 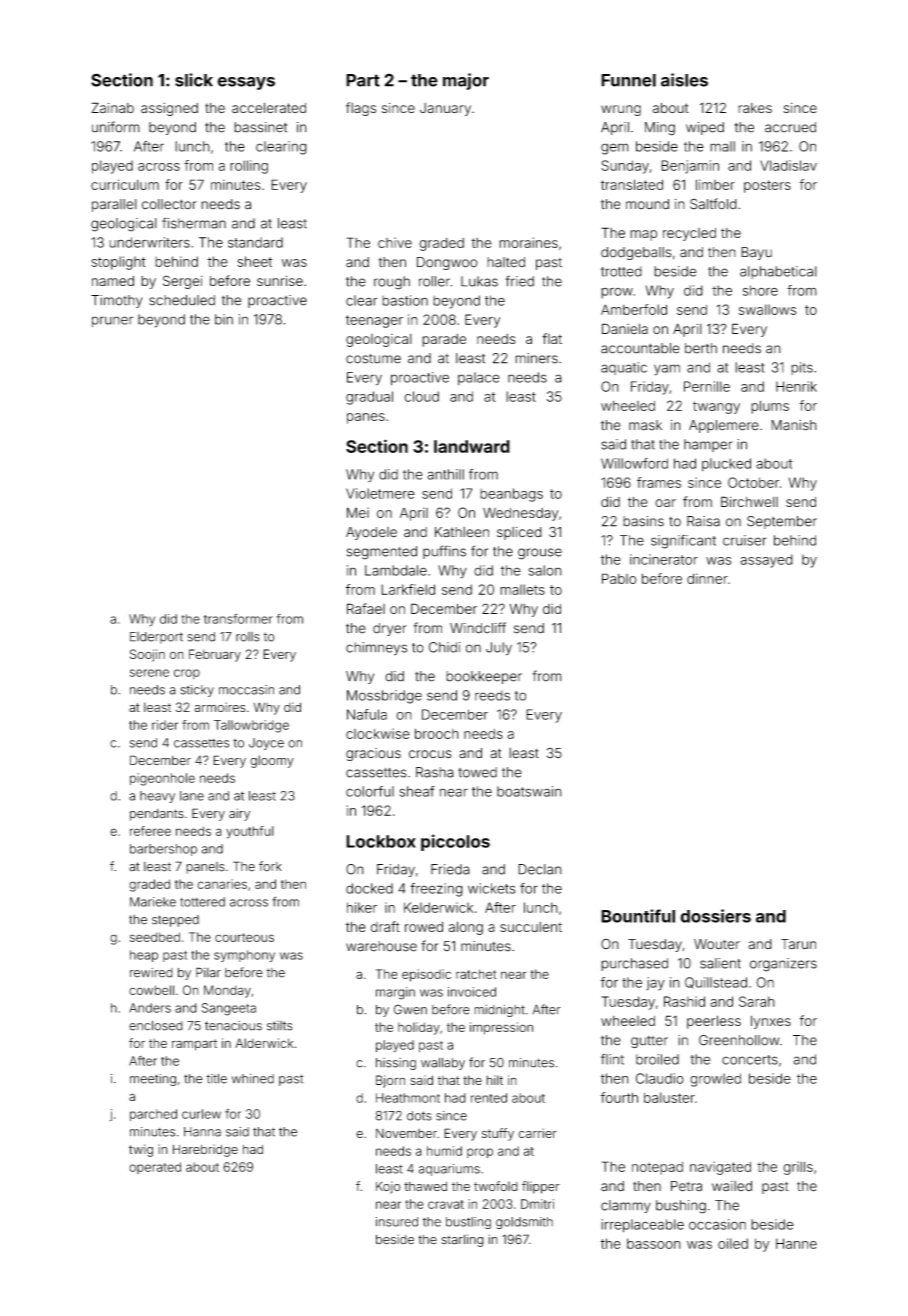 What do you see at coordinates (634, 463) in the screenshot?
I see `Willowford` at bounding box center [634, 463].
